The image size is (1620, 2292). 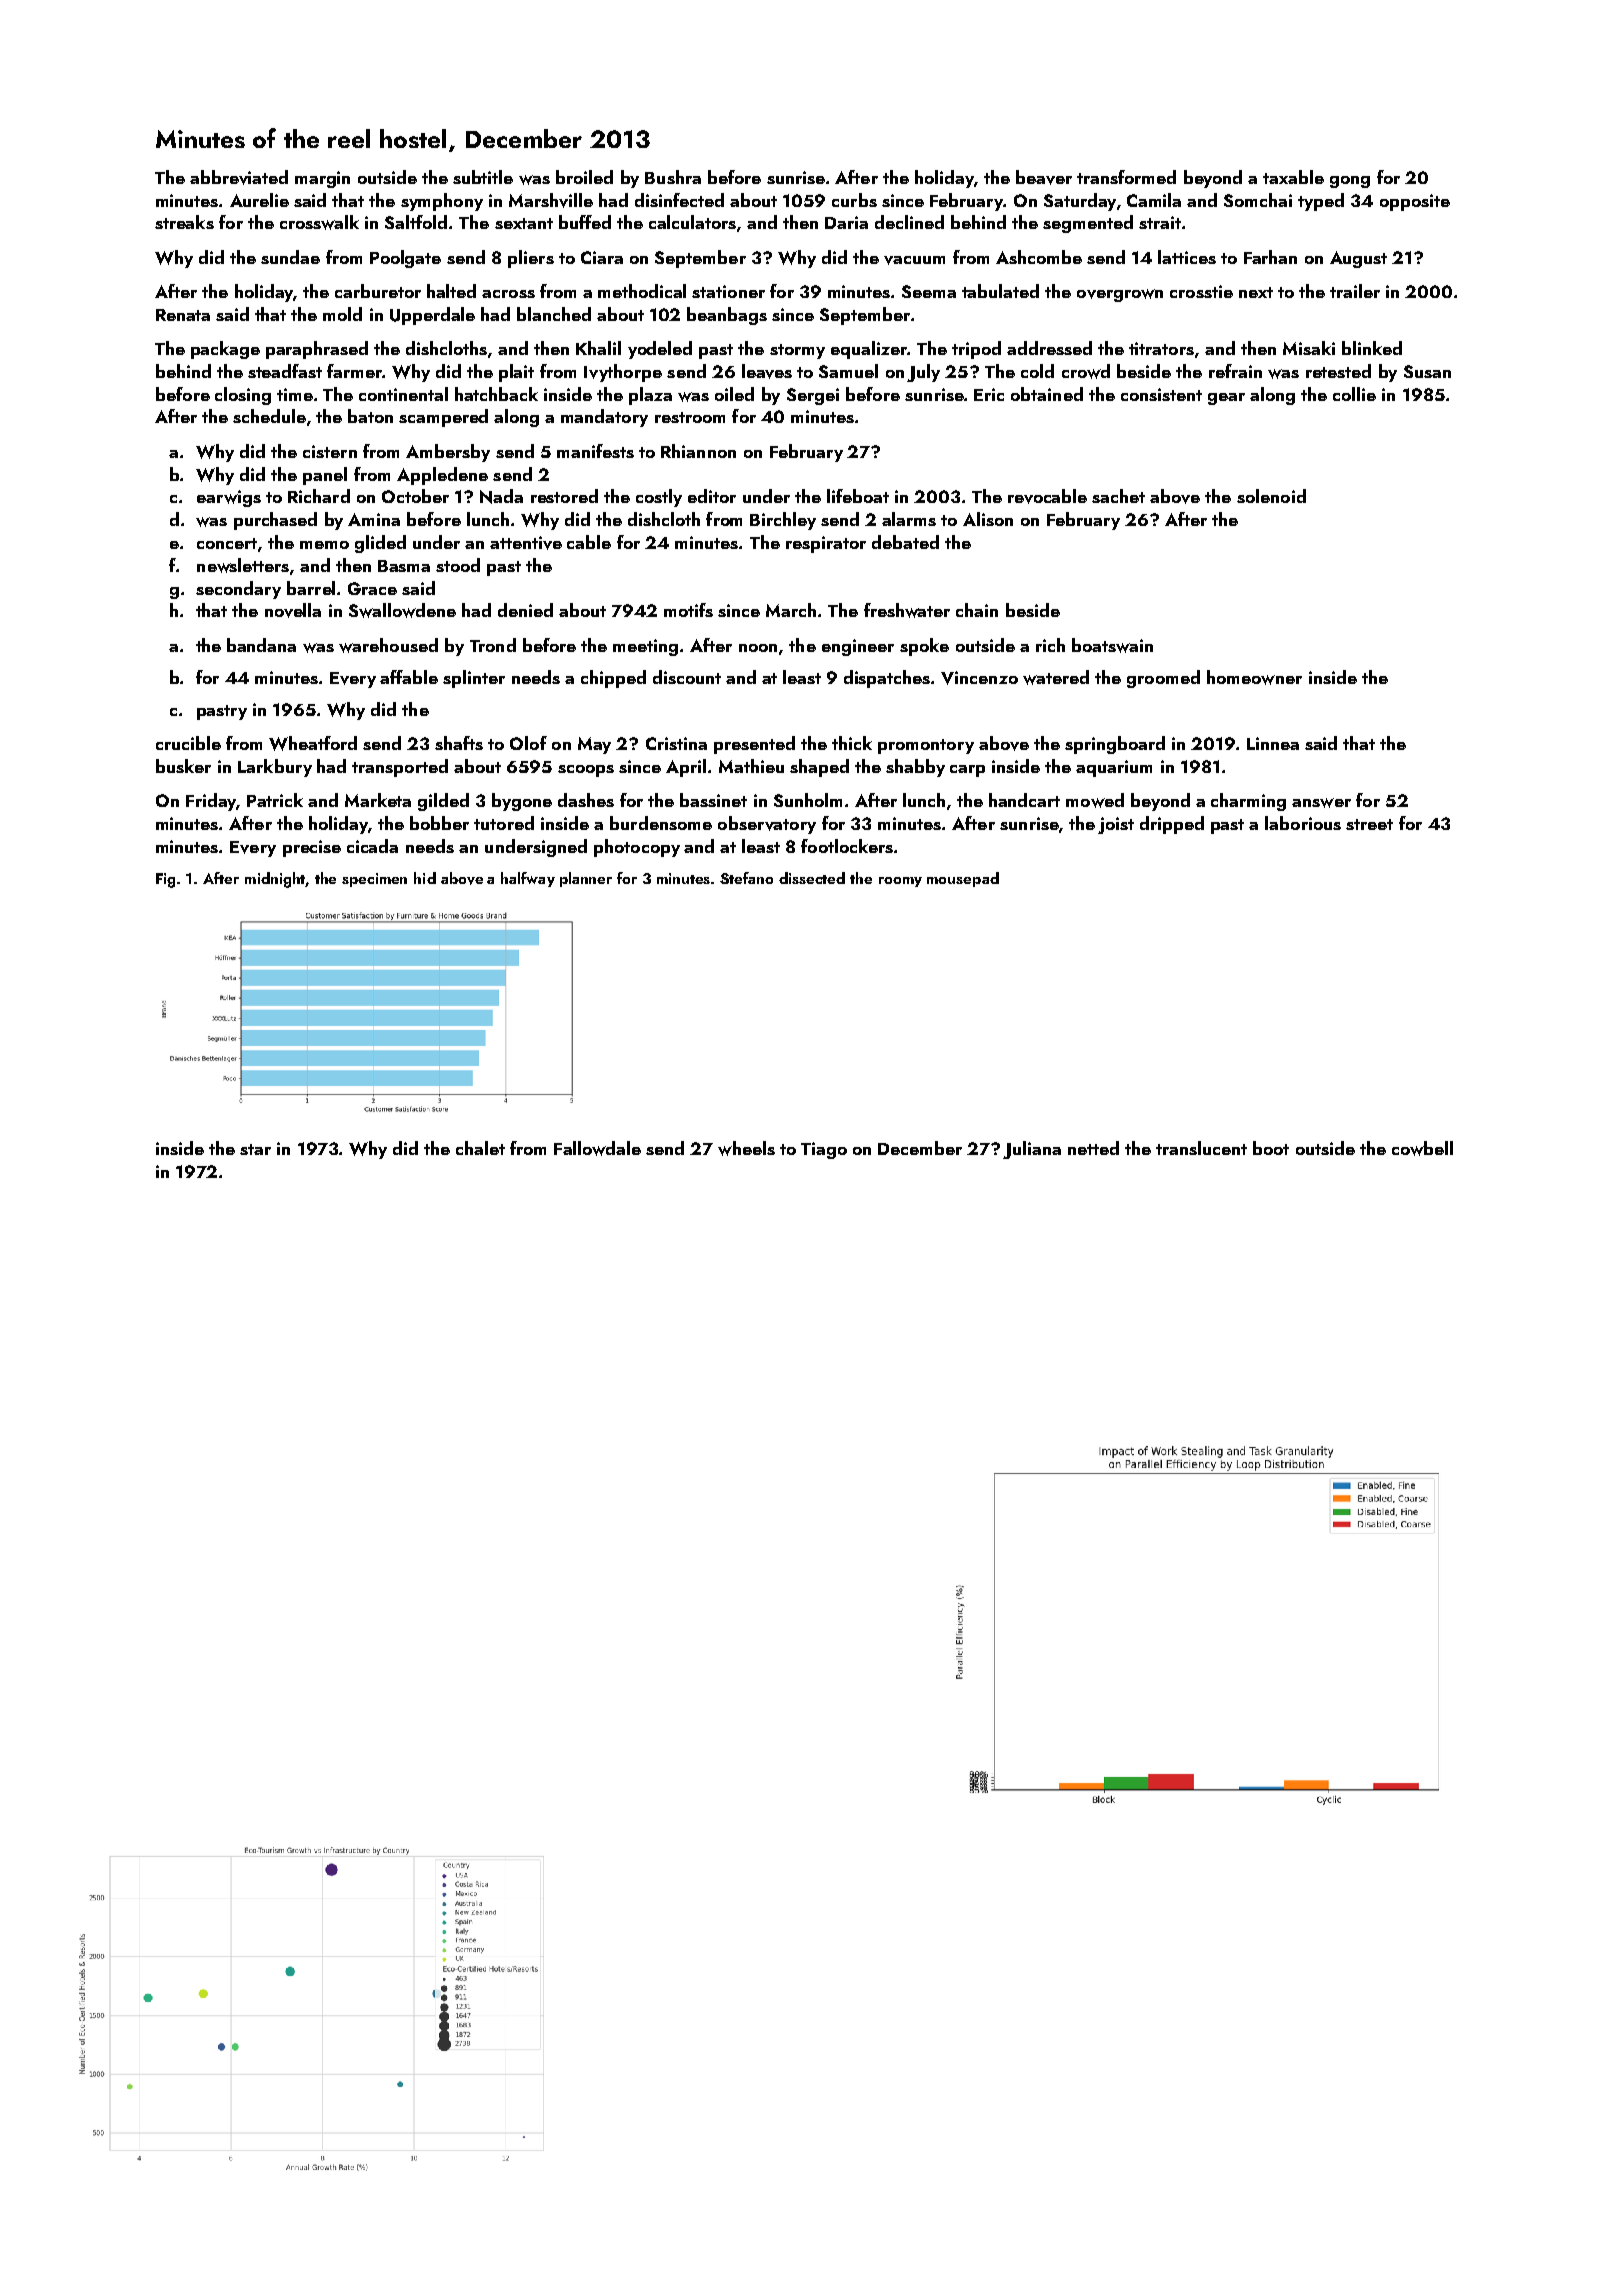 I want to click on Susan, so click(x=1427, y=371).
